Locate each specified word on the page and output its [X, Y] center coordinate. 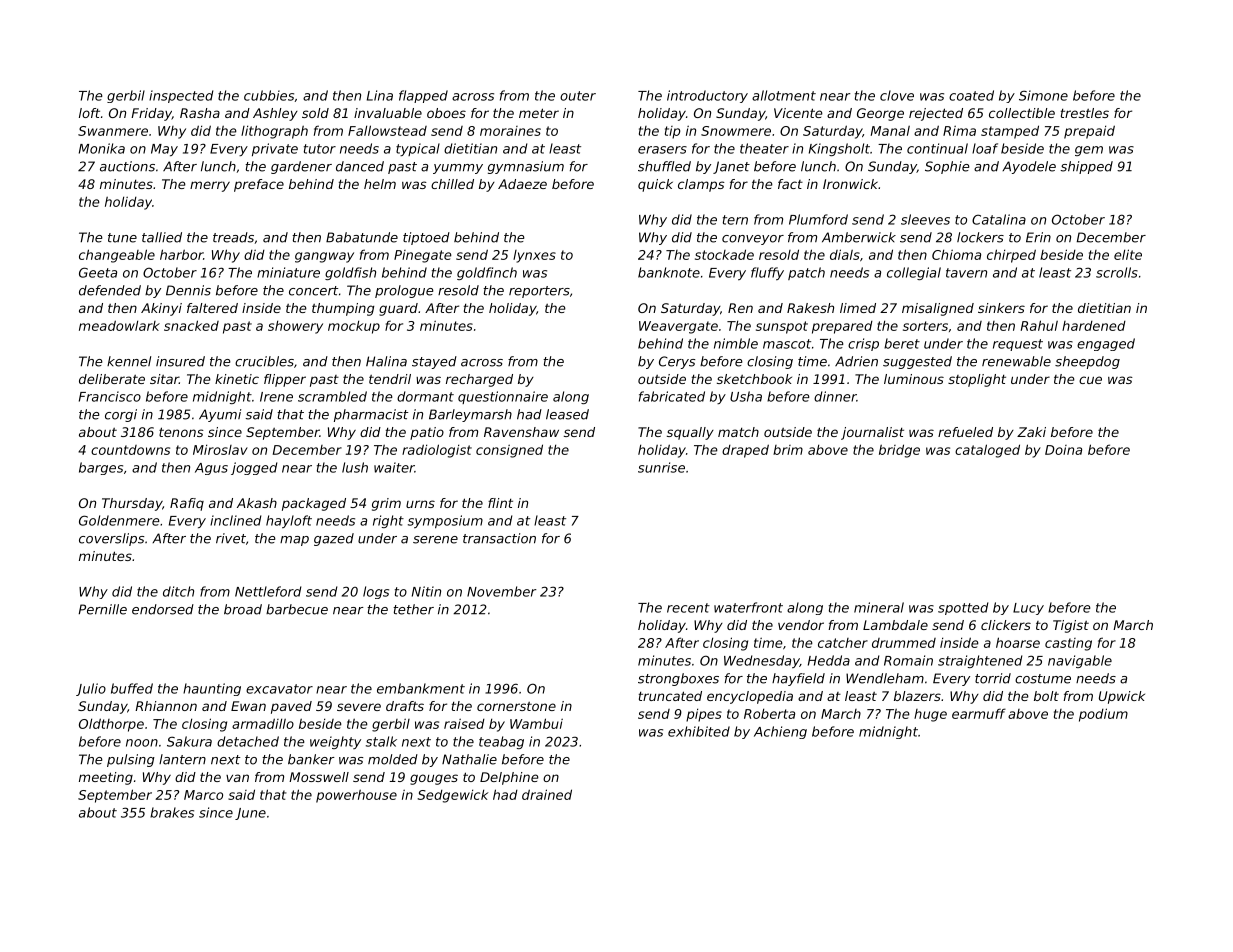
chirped [1011, 256]
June [250, 814]
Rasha [200, 113]
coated [971, 95]
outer [578, 96]
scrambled [332, 396]
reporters [539, 292]
